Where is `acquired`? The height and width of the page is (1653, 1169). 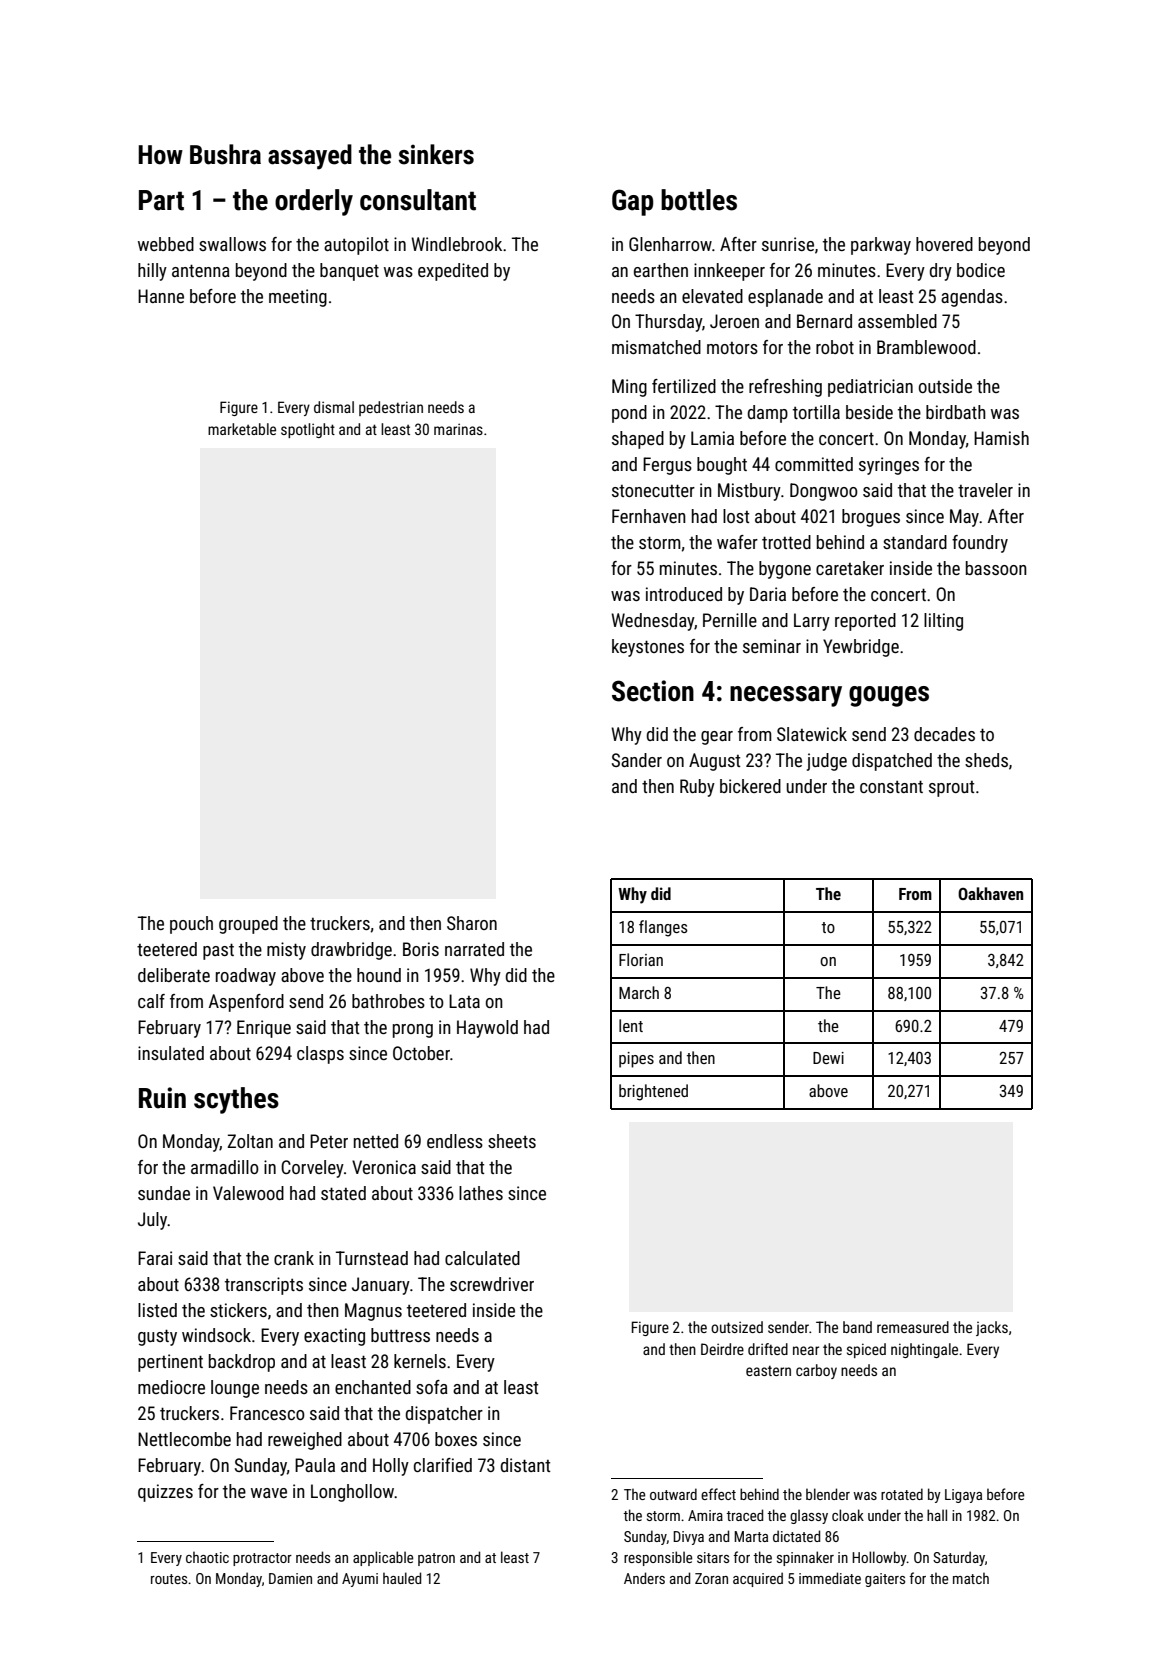
acquired is located at coordinates (758, 1579).
